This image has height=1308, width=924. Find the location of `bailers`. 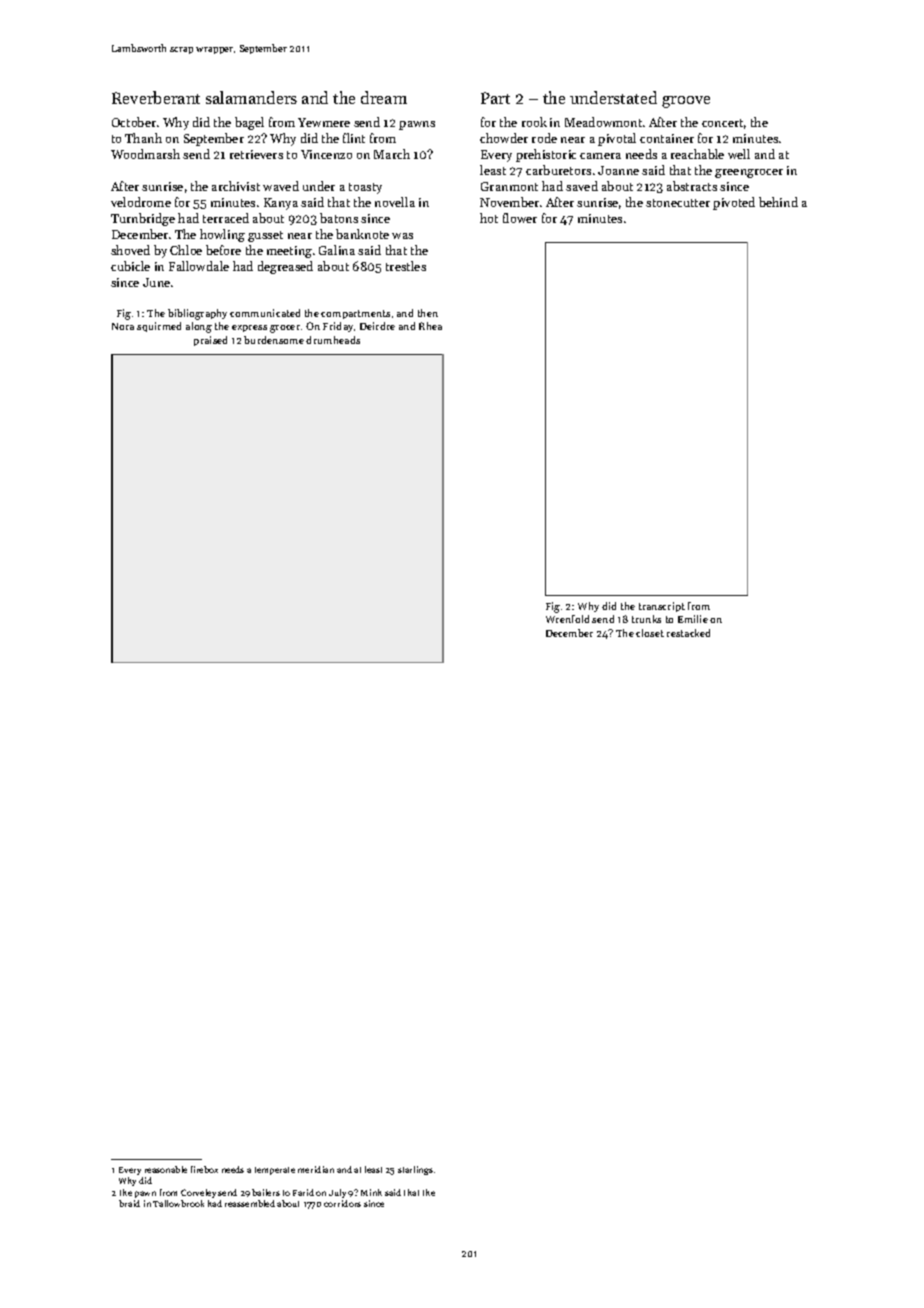

bailers is located at coordinates (266, 1192).
